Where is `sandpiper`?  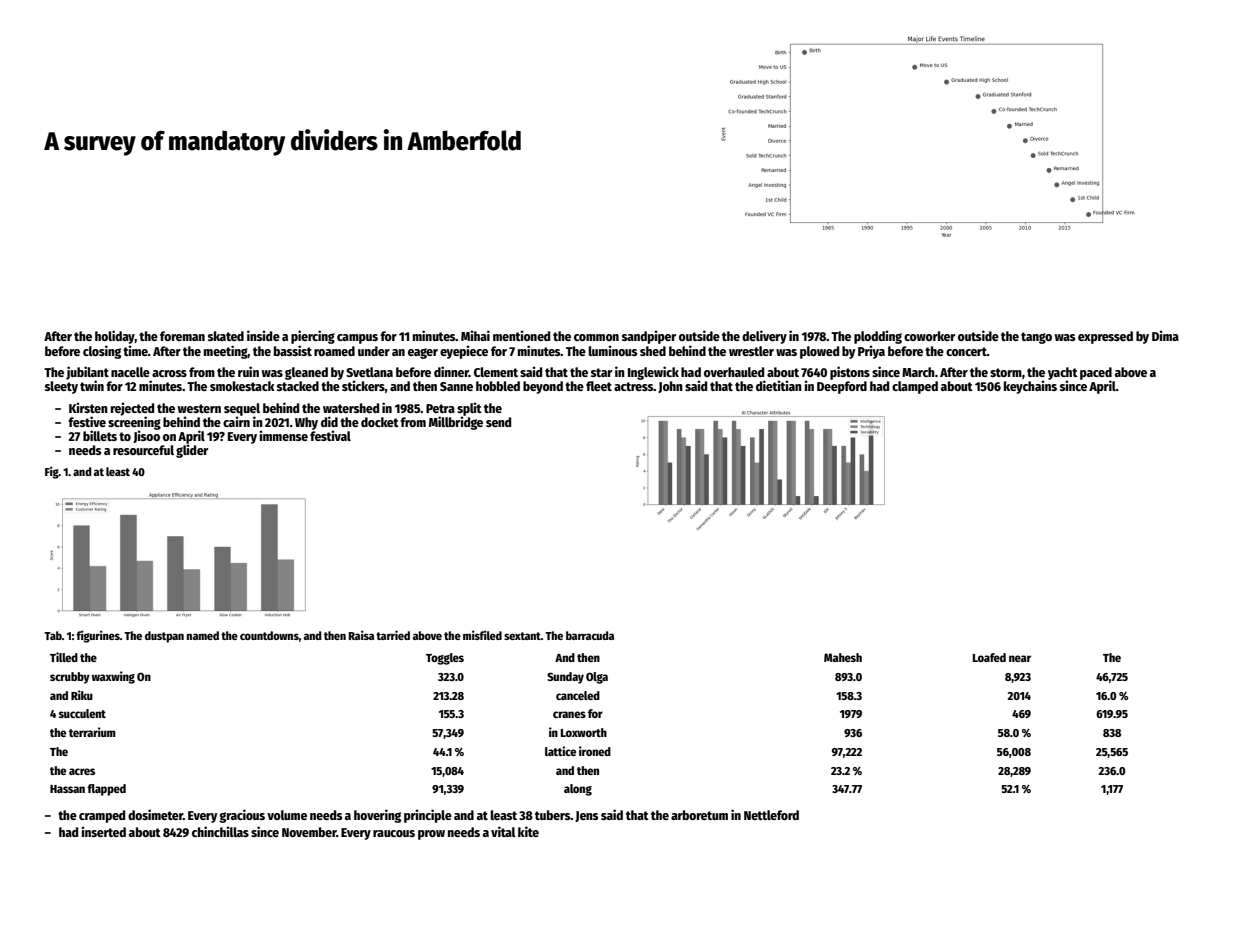
sandpiper is located at coordinates (649, 337).
